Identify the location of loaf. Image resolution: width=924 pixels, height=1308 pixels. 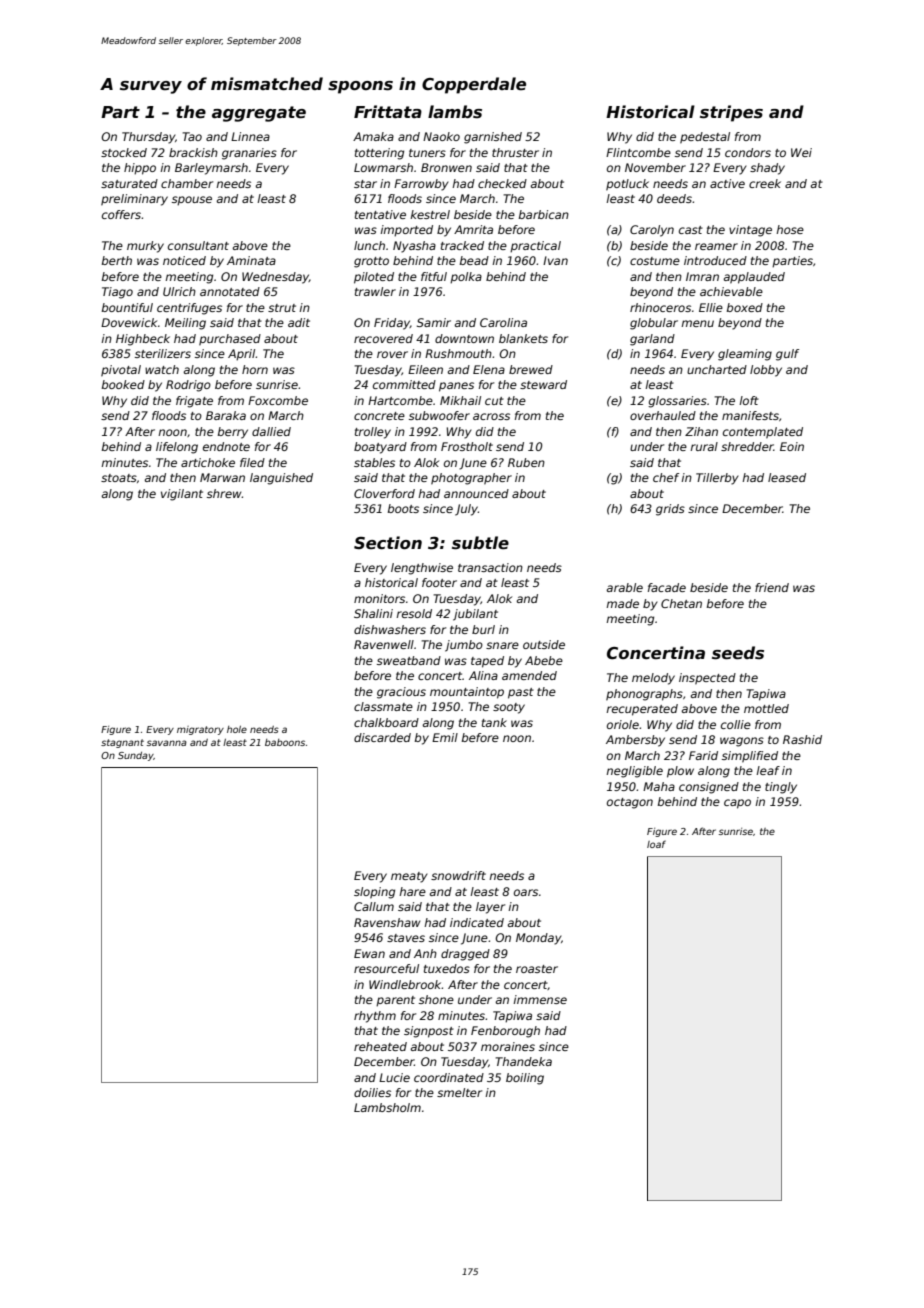
(656, 844).
